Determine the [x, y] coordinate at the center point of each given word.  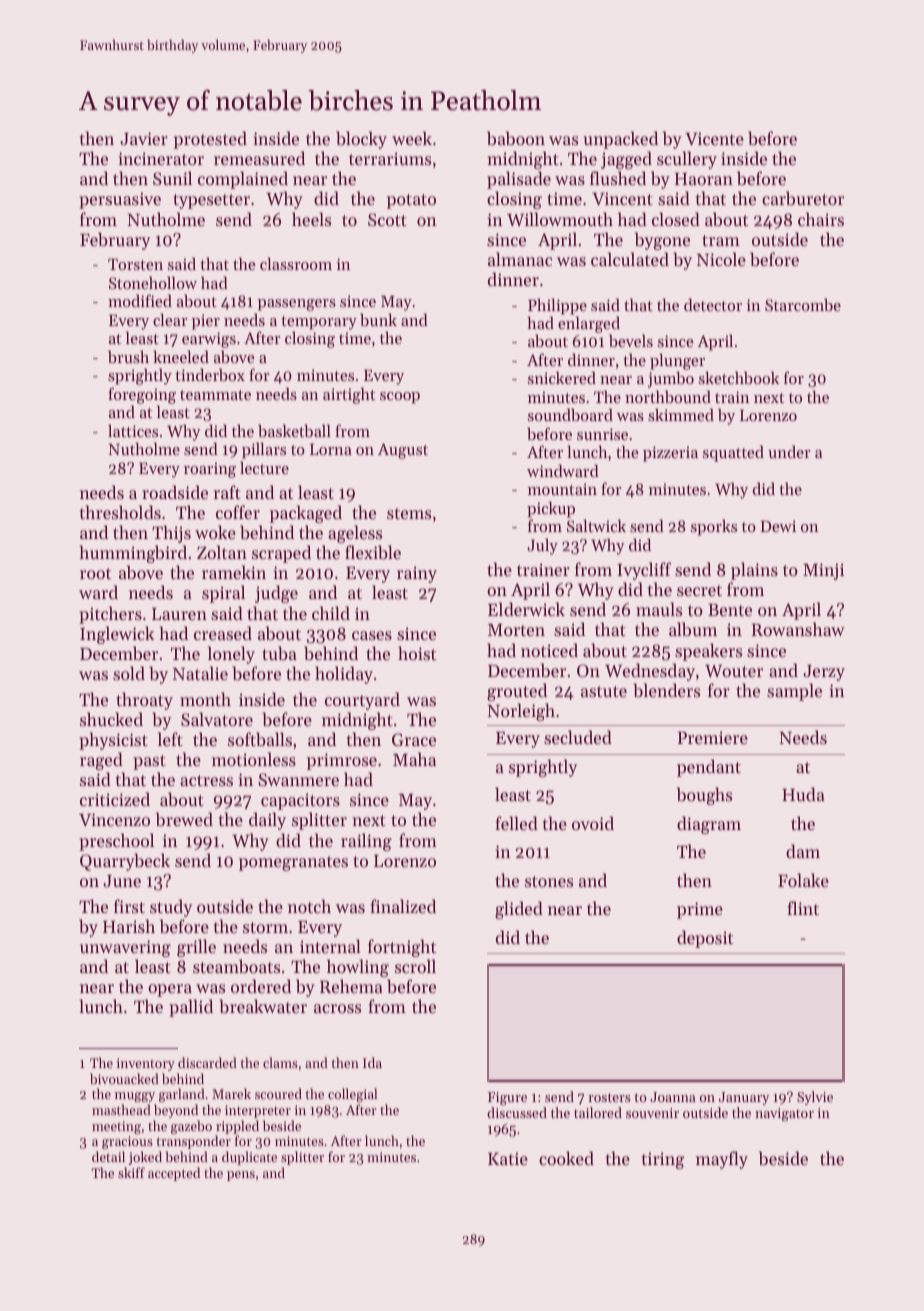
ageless [355, 534]
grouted [517, 692]
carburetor [803, 198]
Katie [508, 1158]
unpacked [620, 140]
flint [803, 908]
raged [101, 761]
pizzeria [670, 454]
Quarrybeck [125, 862]
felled [516, 823]
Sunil [172, 178]
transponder [193, 1142]
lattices [133, 430]
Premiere [713, 737]
